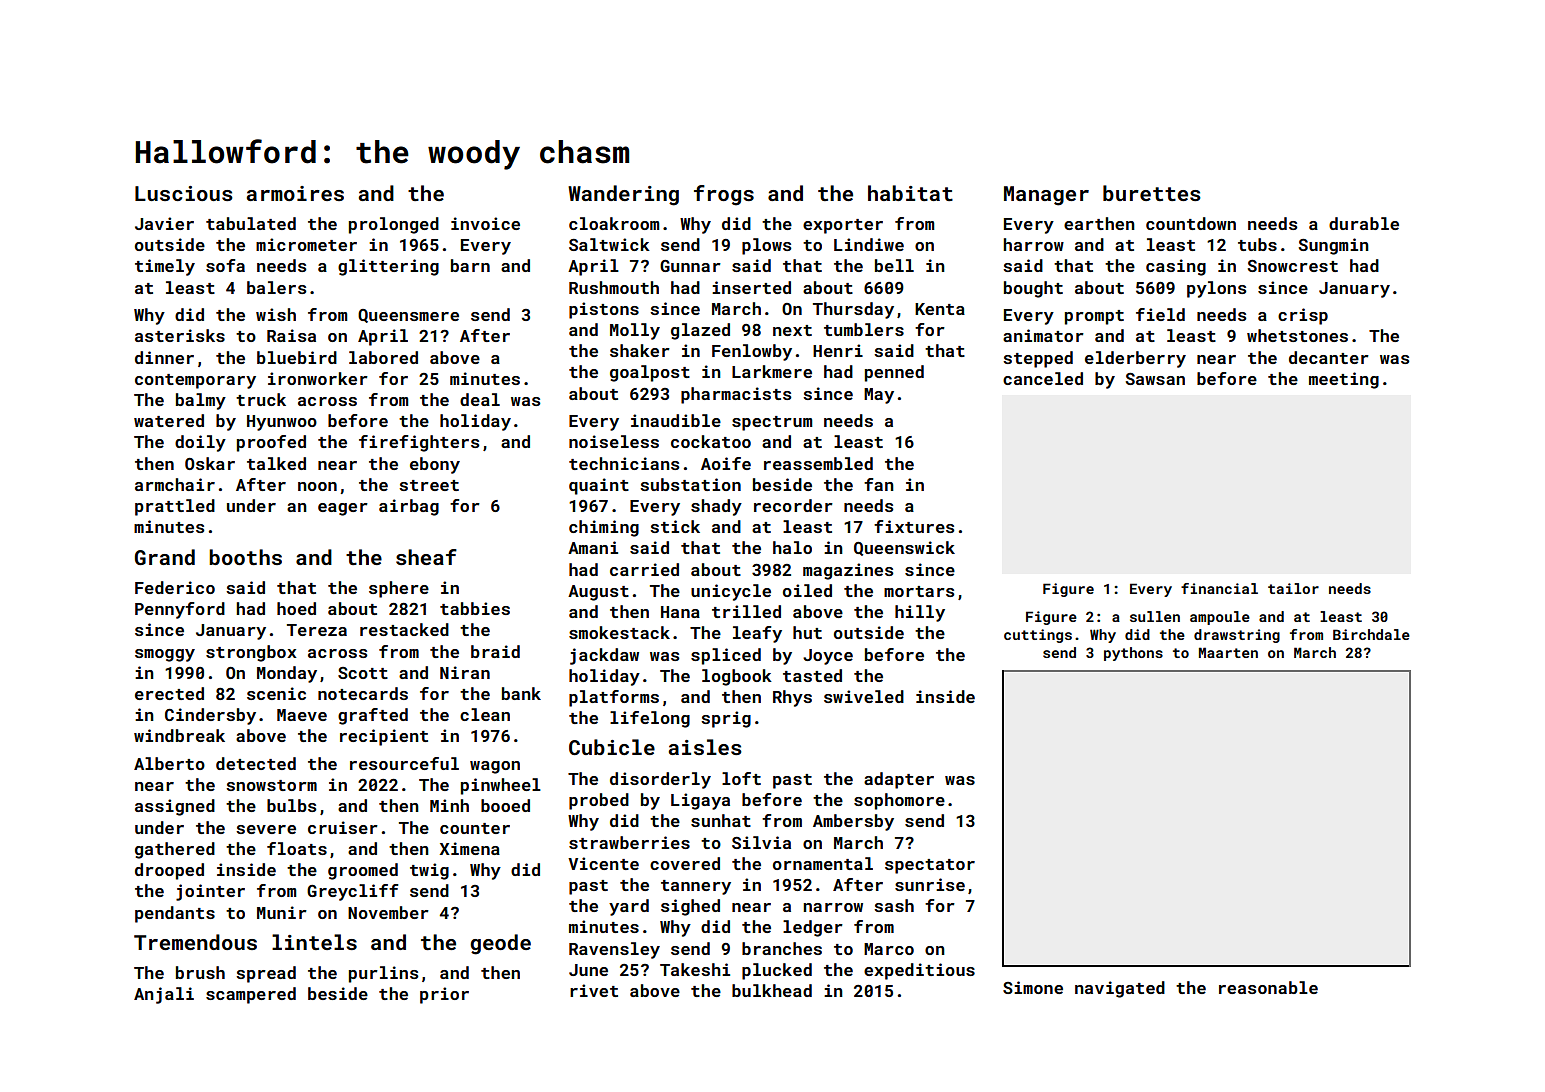  I want to click on Luscious, so click(184, 193).
